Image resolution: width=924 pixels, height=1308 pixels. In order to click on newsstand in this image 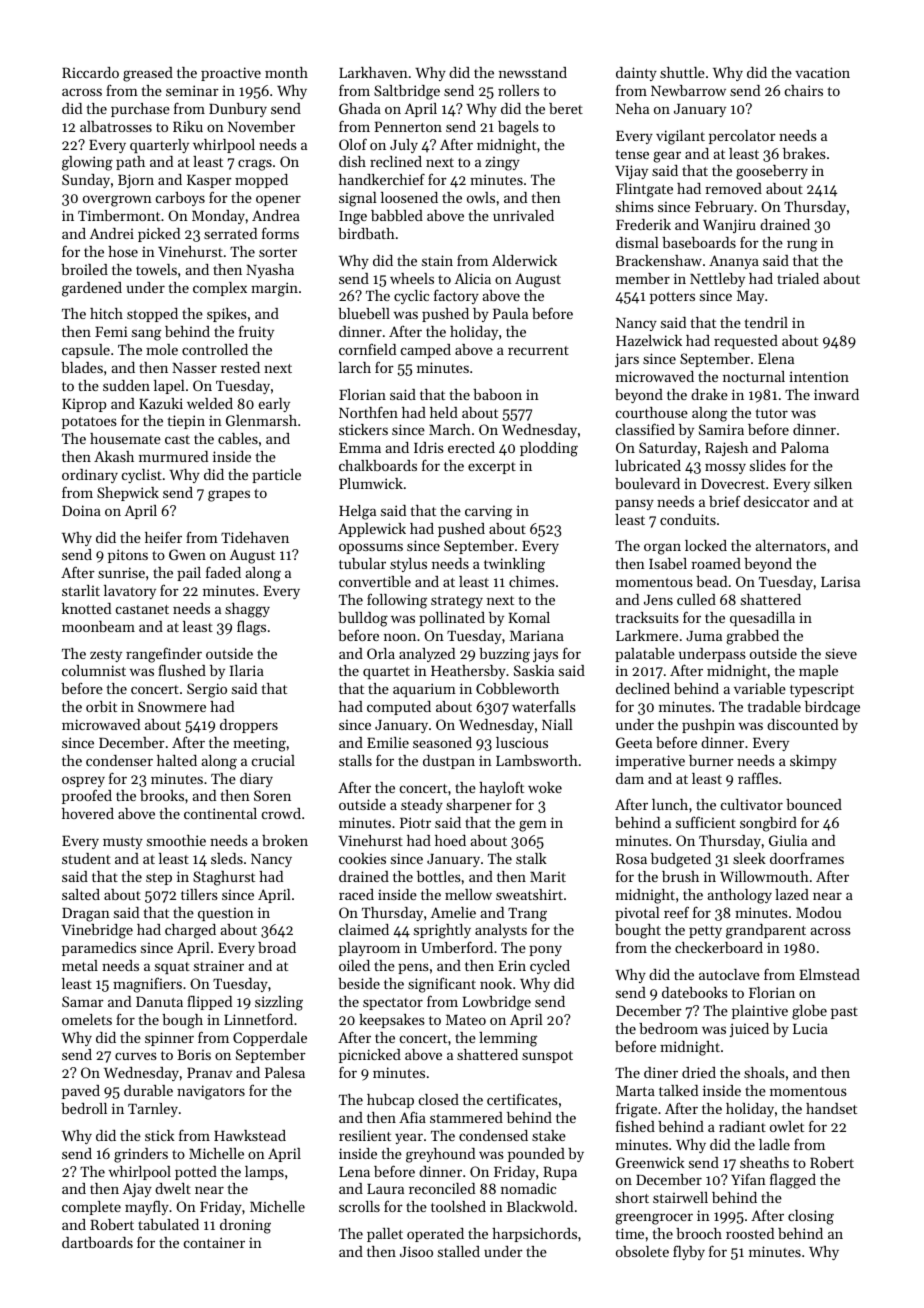, I will do `click(533, 72)`.
